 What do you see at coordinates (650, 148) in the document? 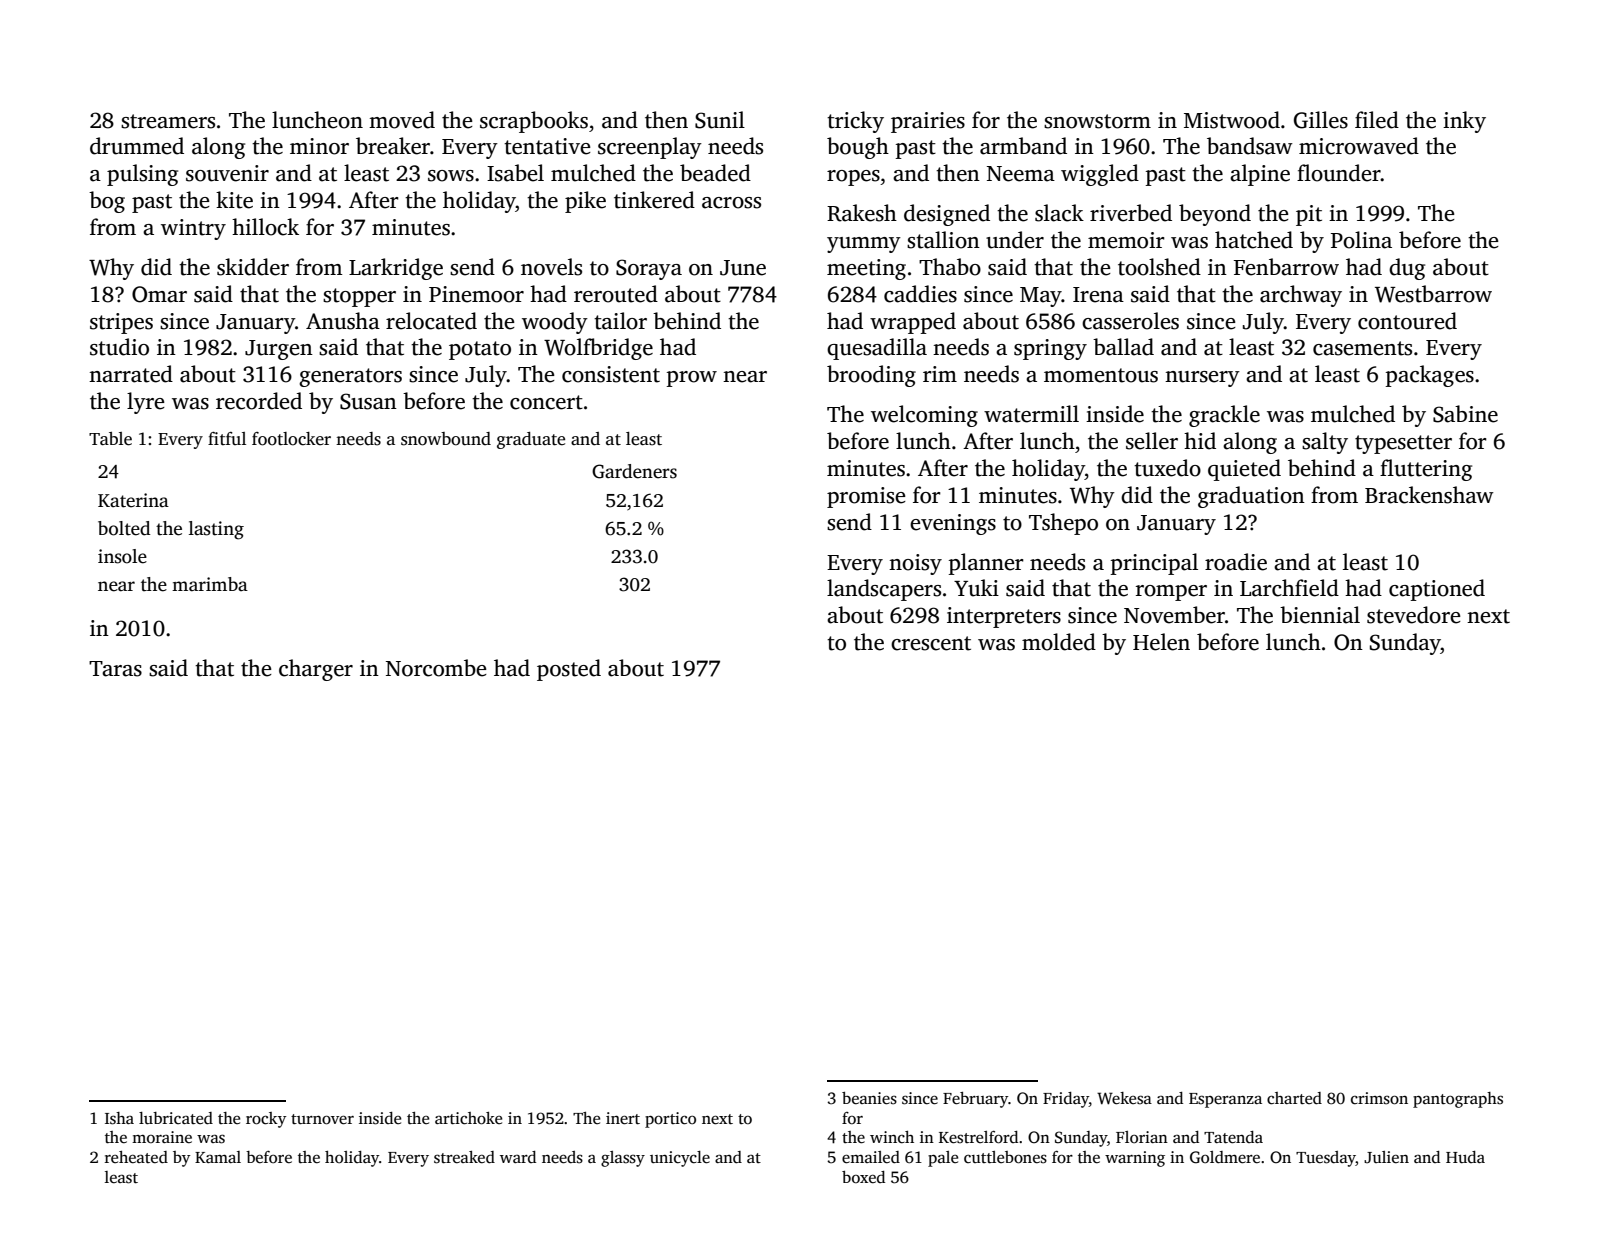
I see `screenplay` at bounding box center [650, 148].
